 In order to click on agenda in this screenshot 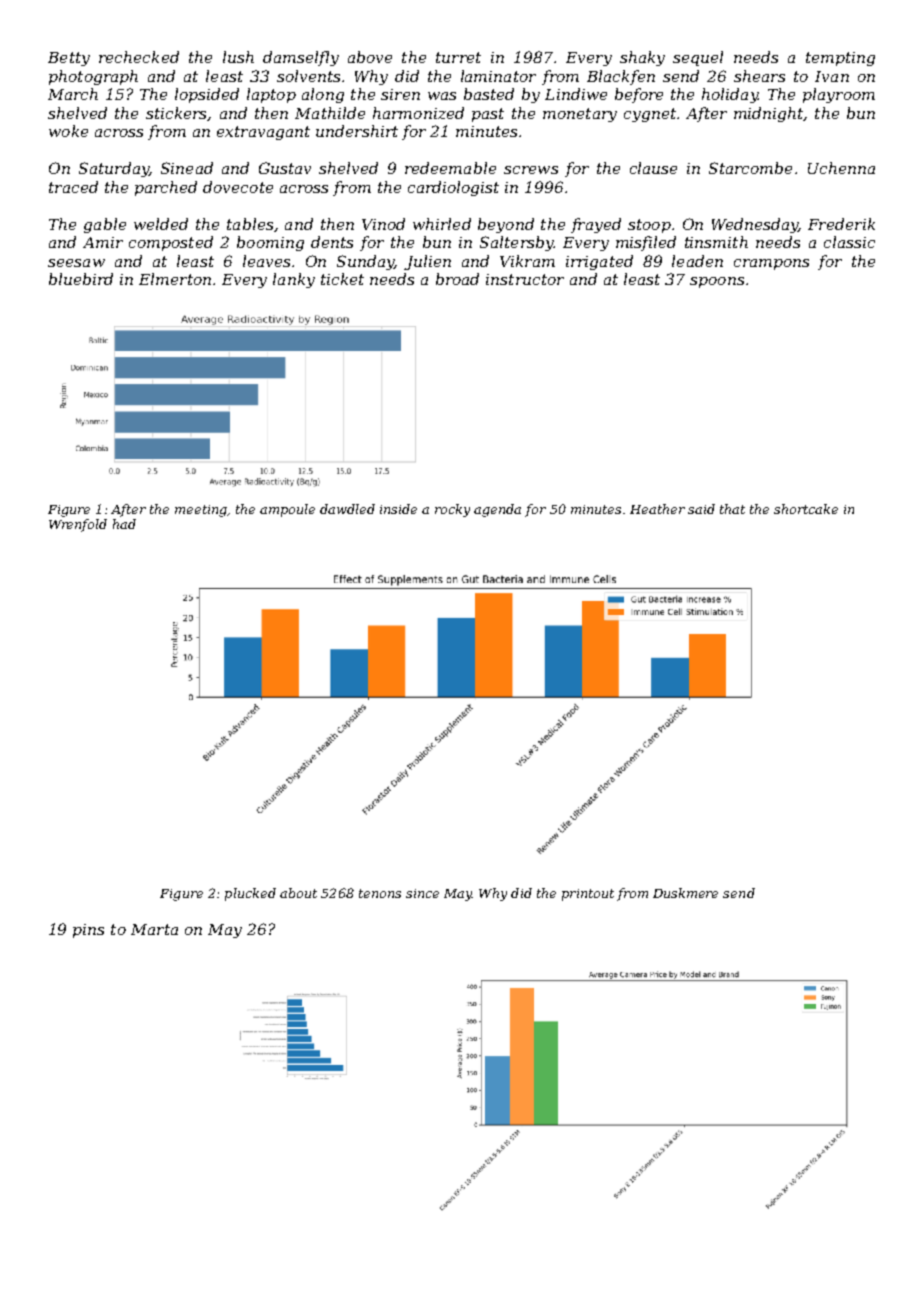, I will do `click(497, 510)`.
